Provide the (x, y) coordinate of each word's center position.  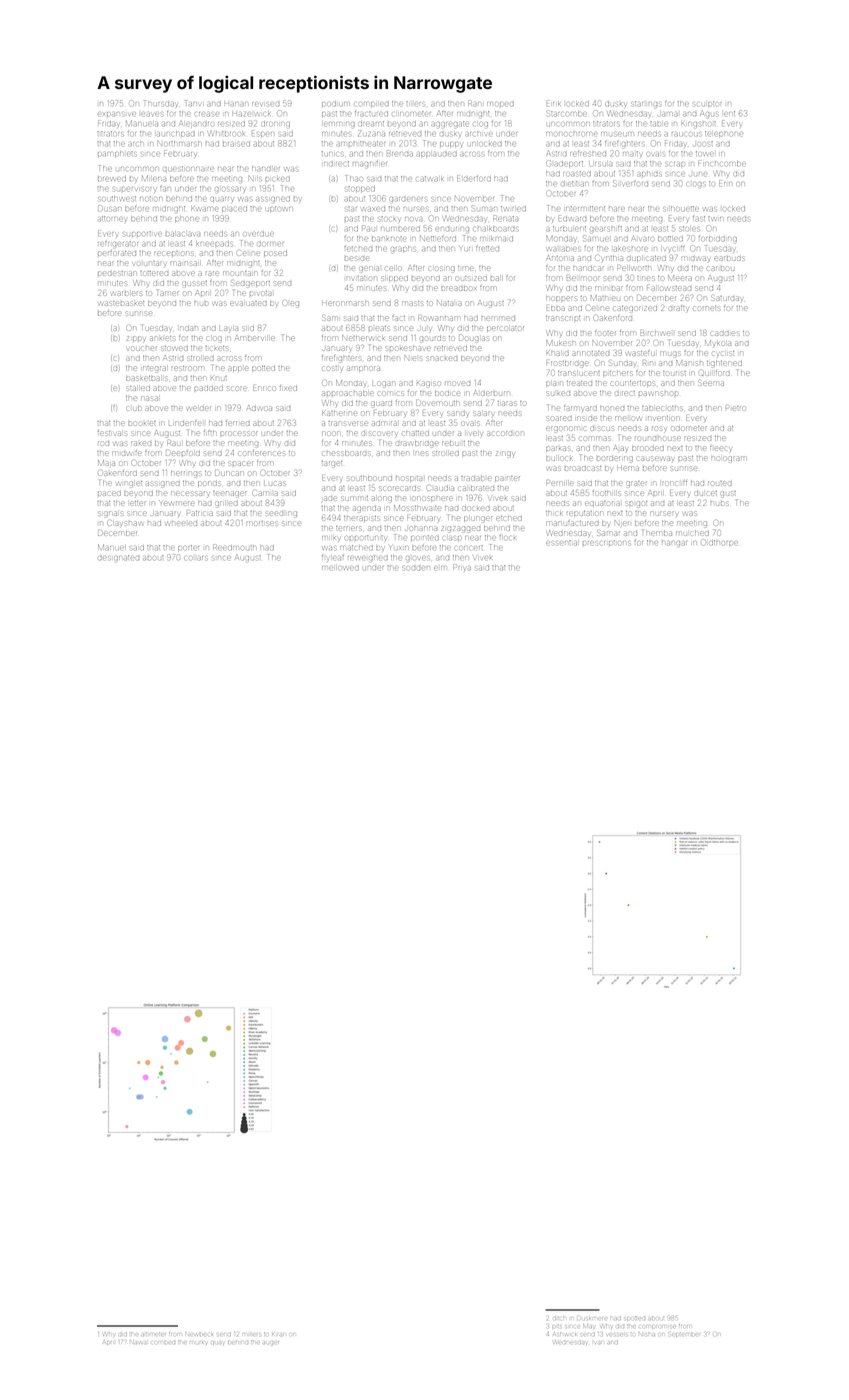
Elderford (474, 178)
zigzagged (460, 528)
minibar (609, 288)
